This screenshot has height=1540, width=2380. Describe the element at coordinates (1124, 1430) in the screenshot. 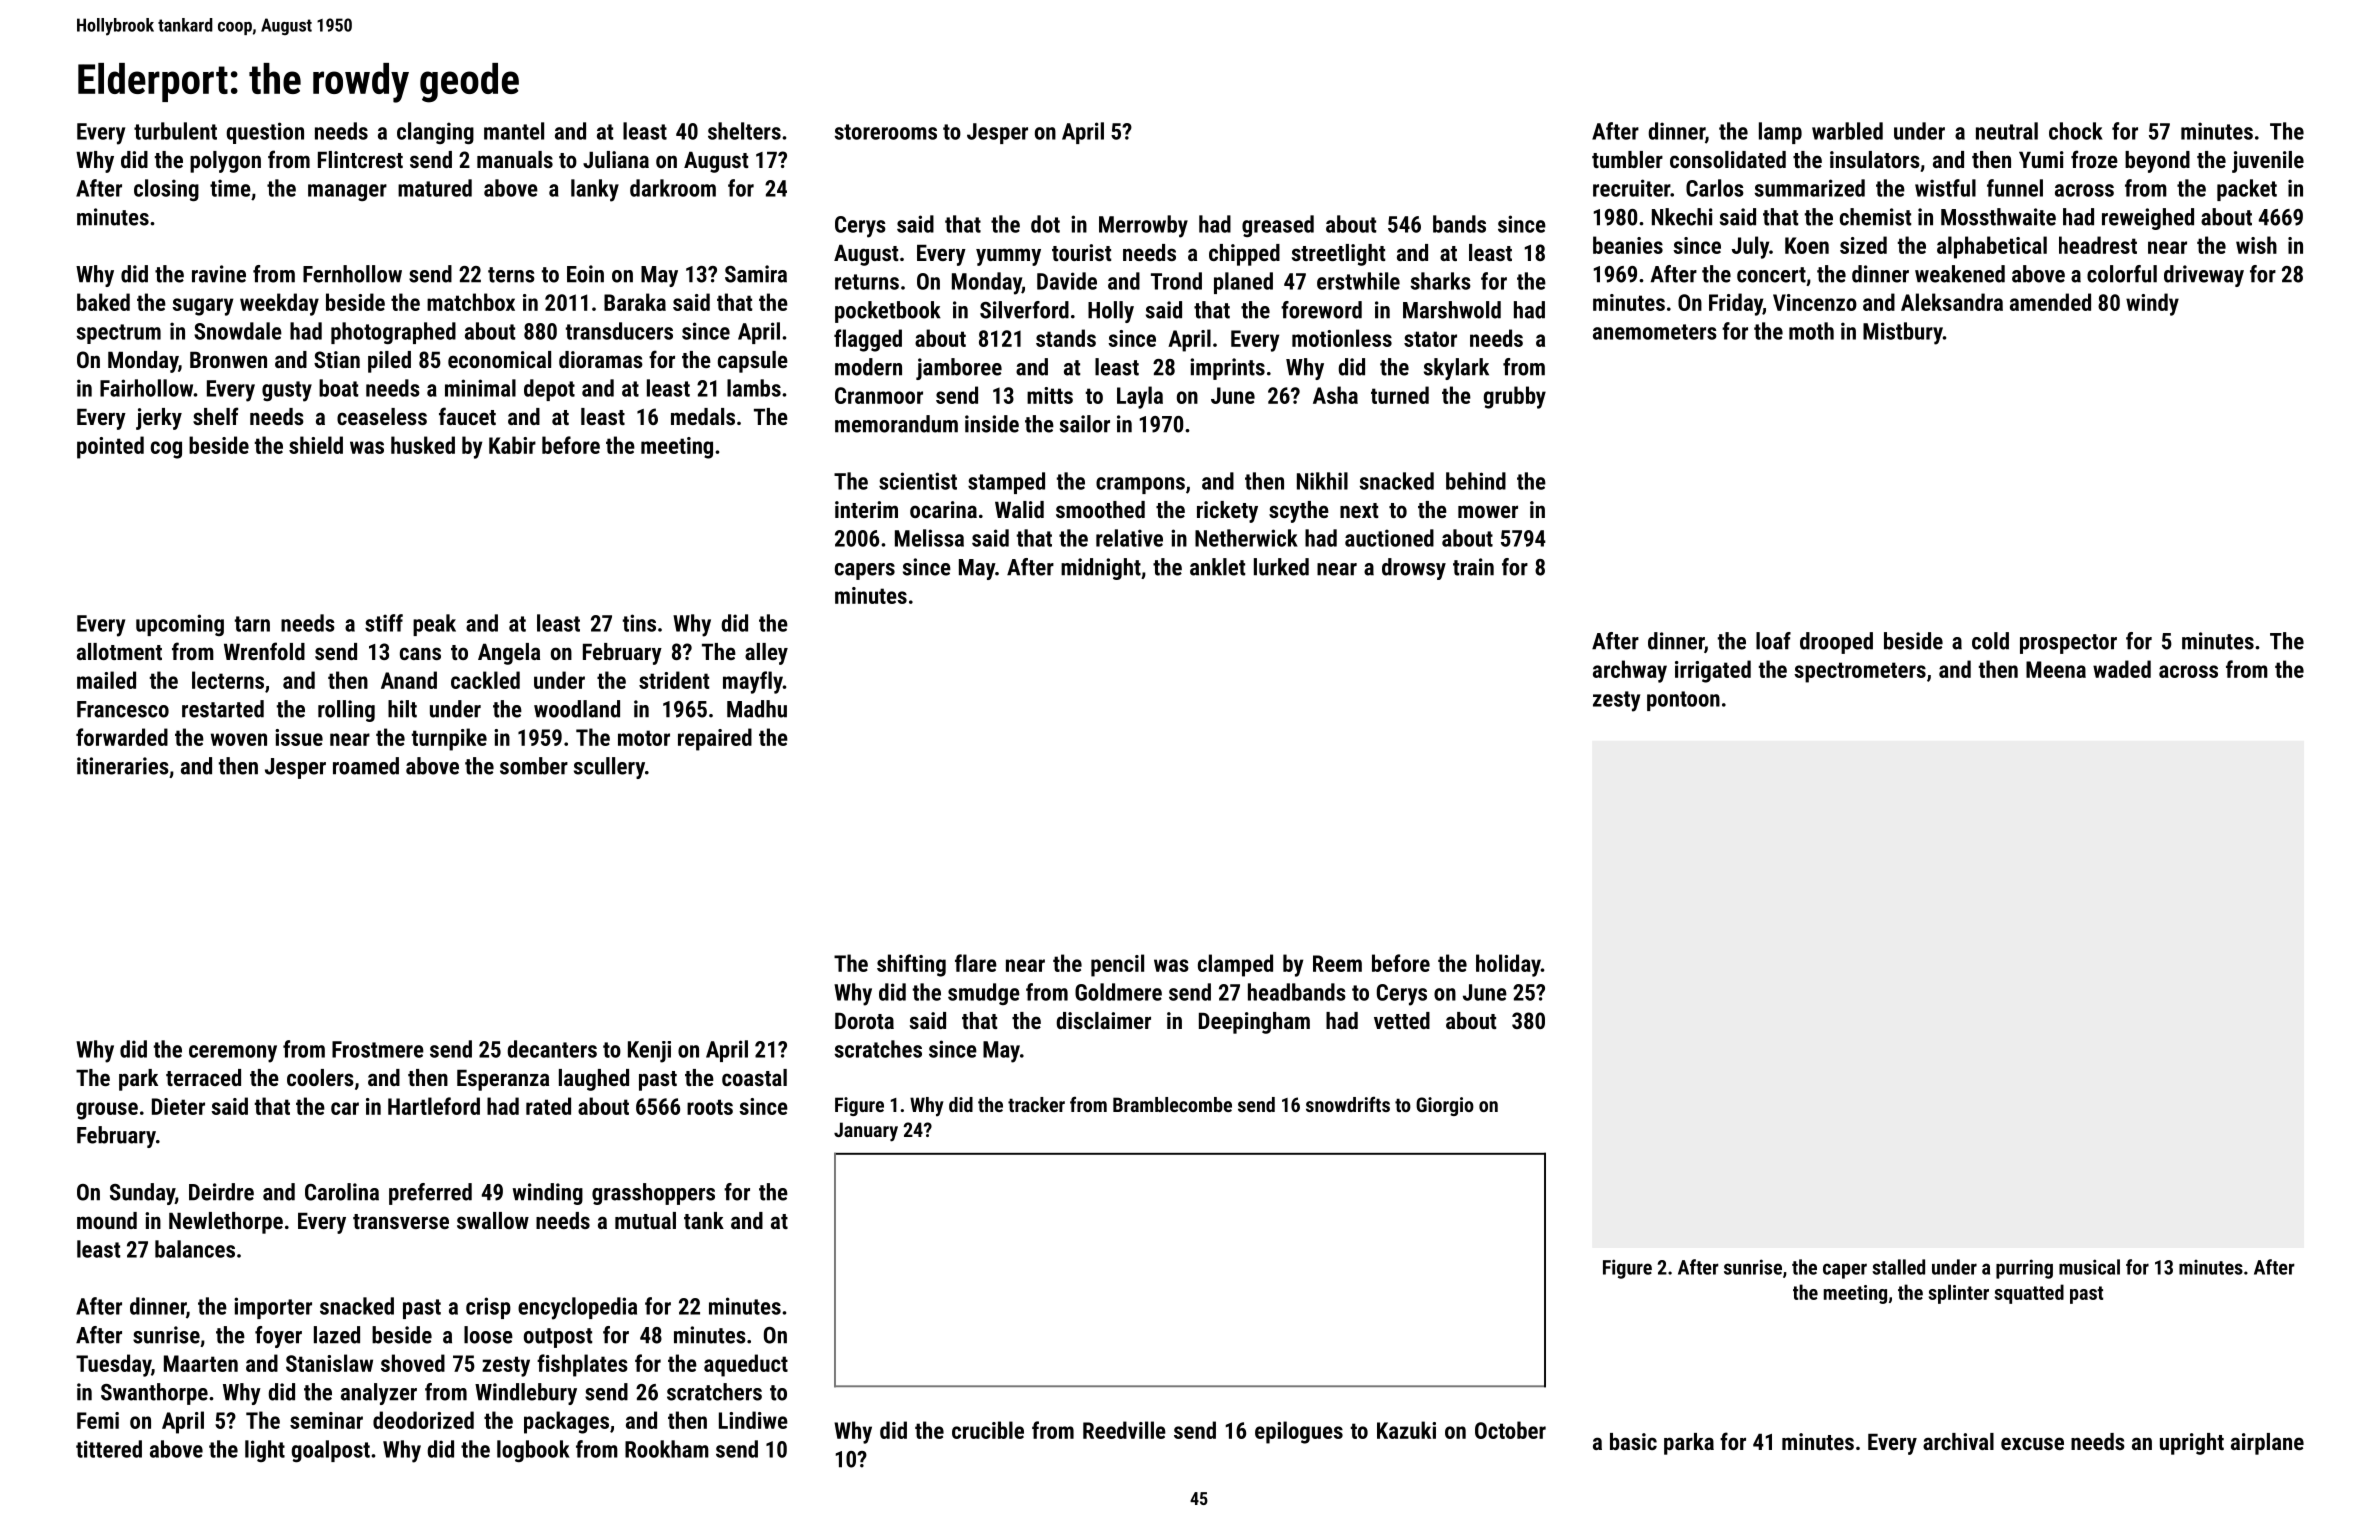

I see `Reedville` at that location.
